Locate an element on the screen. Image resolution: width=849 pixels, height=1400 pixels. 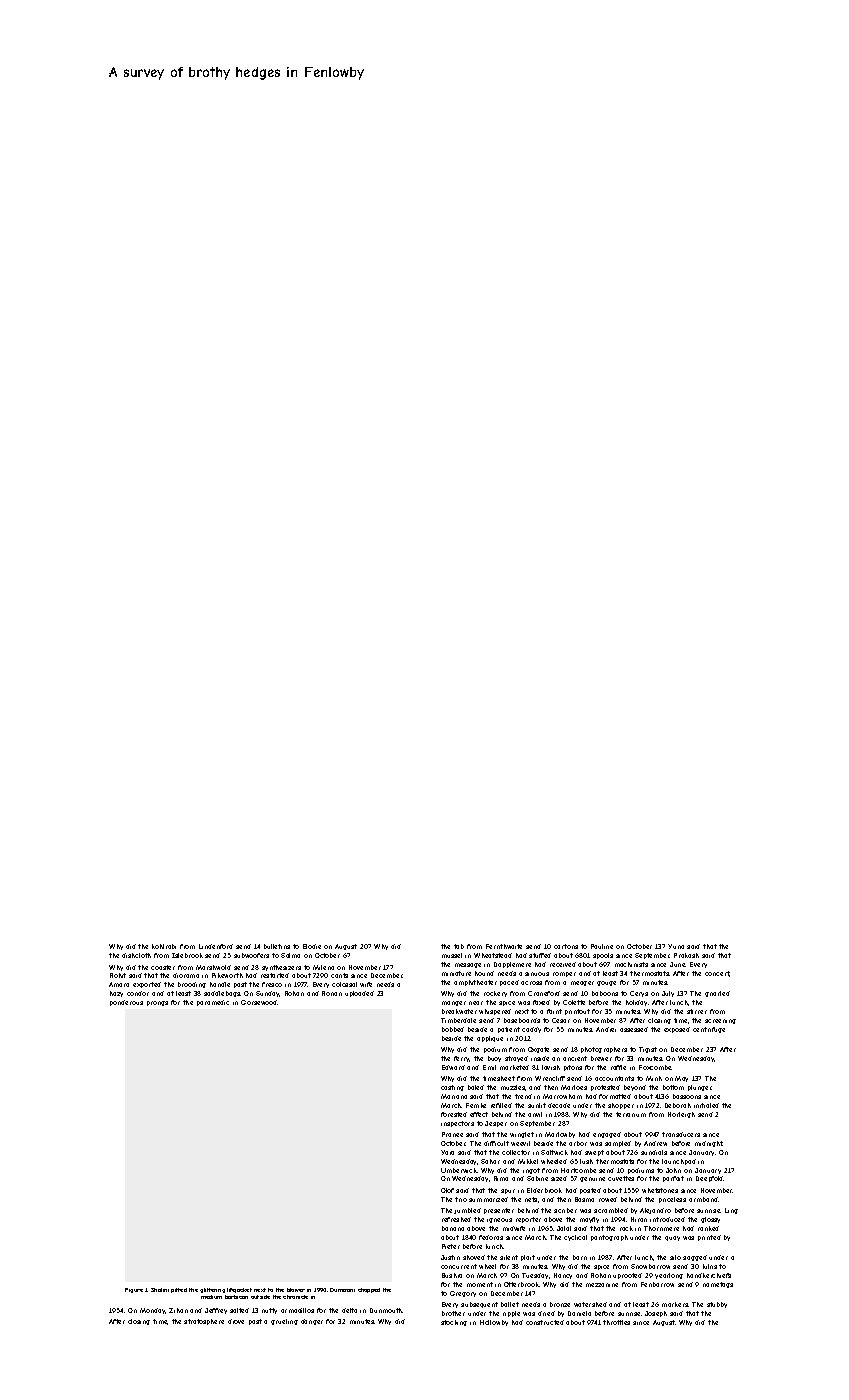
bobbed is located at coordinates (453, 1029).
